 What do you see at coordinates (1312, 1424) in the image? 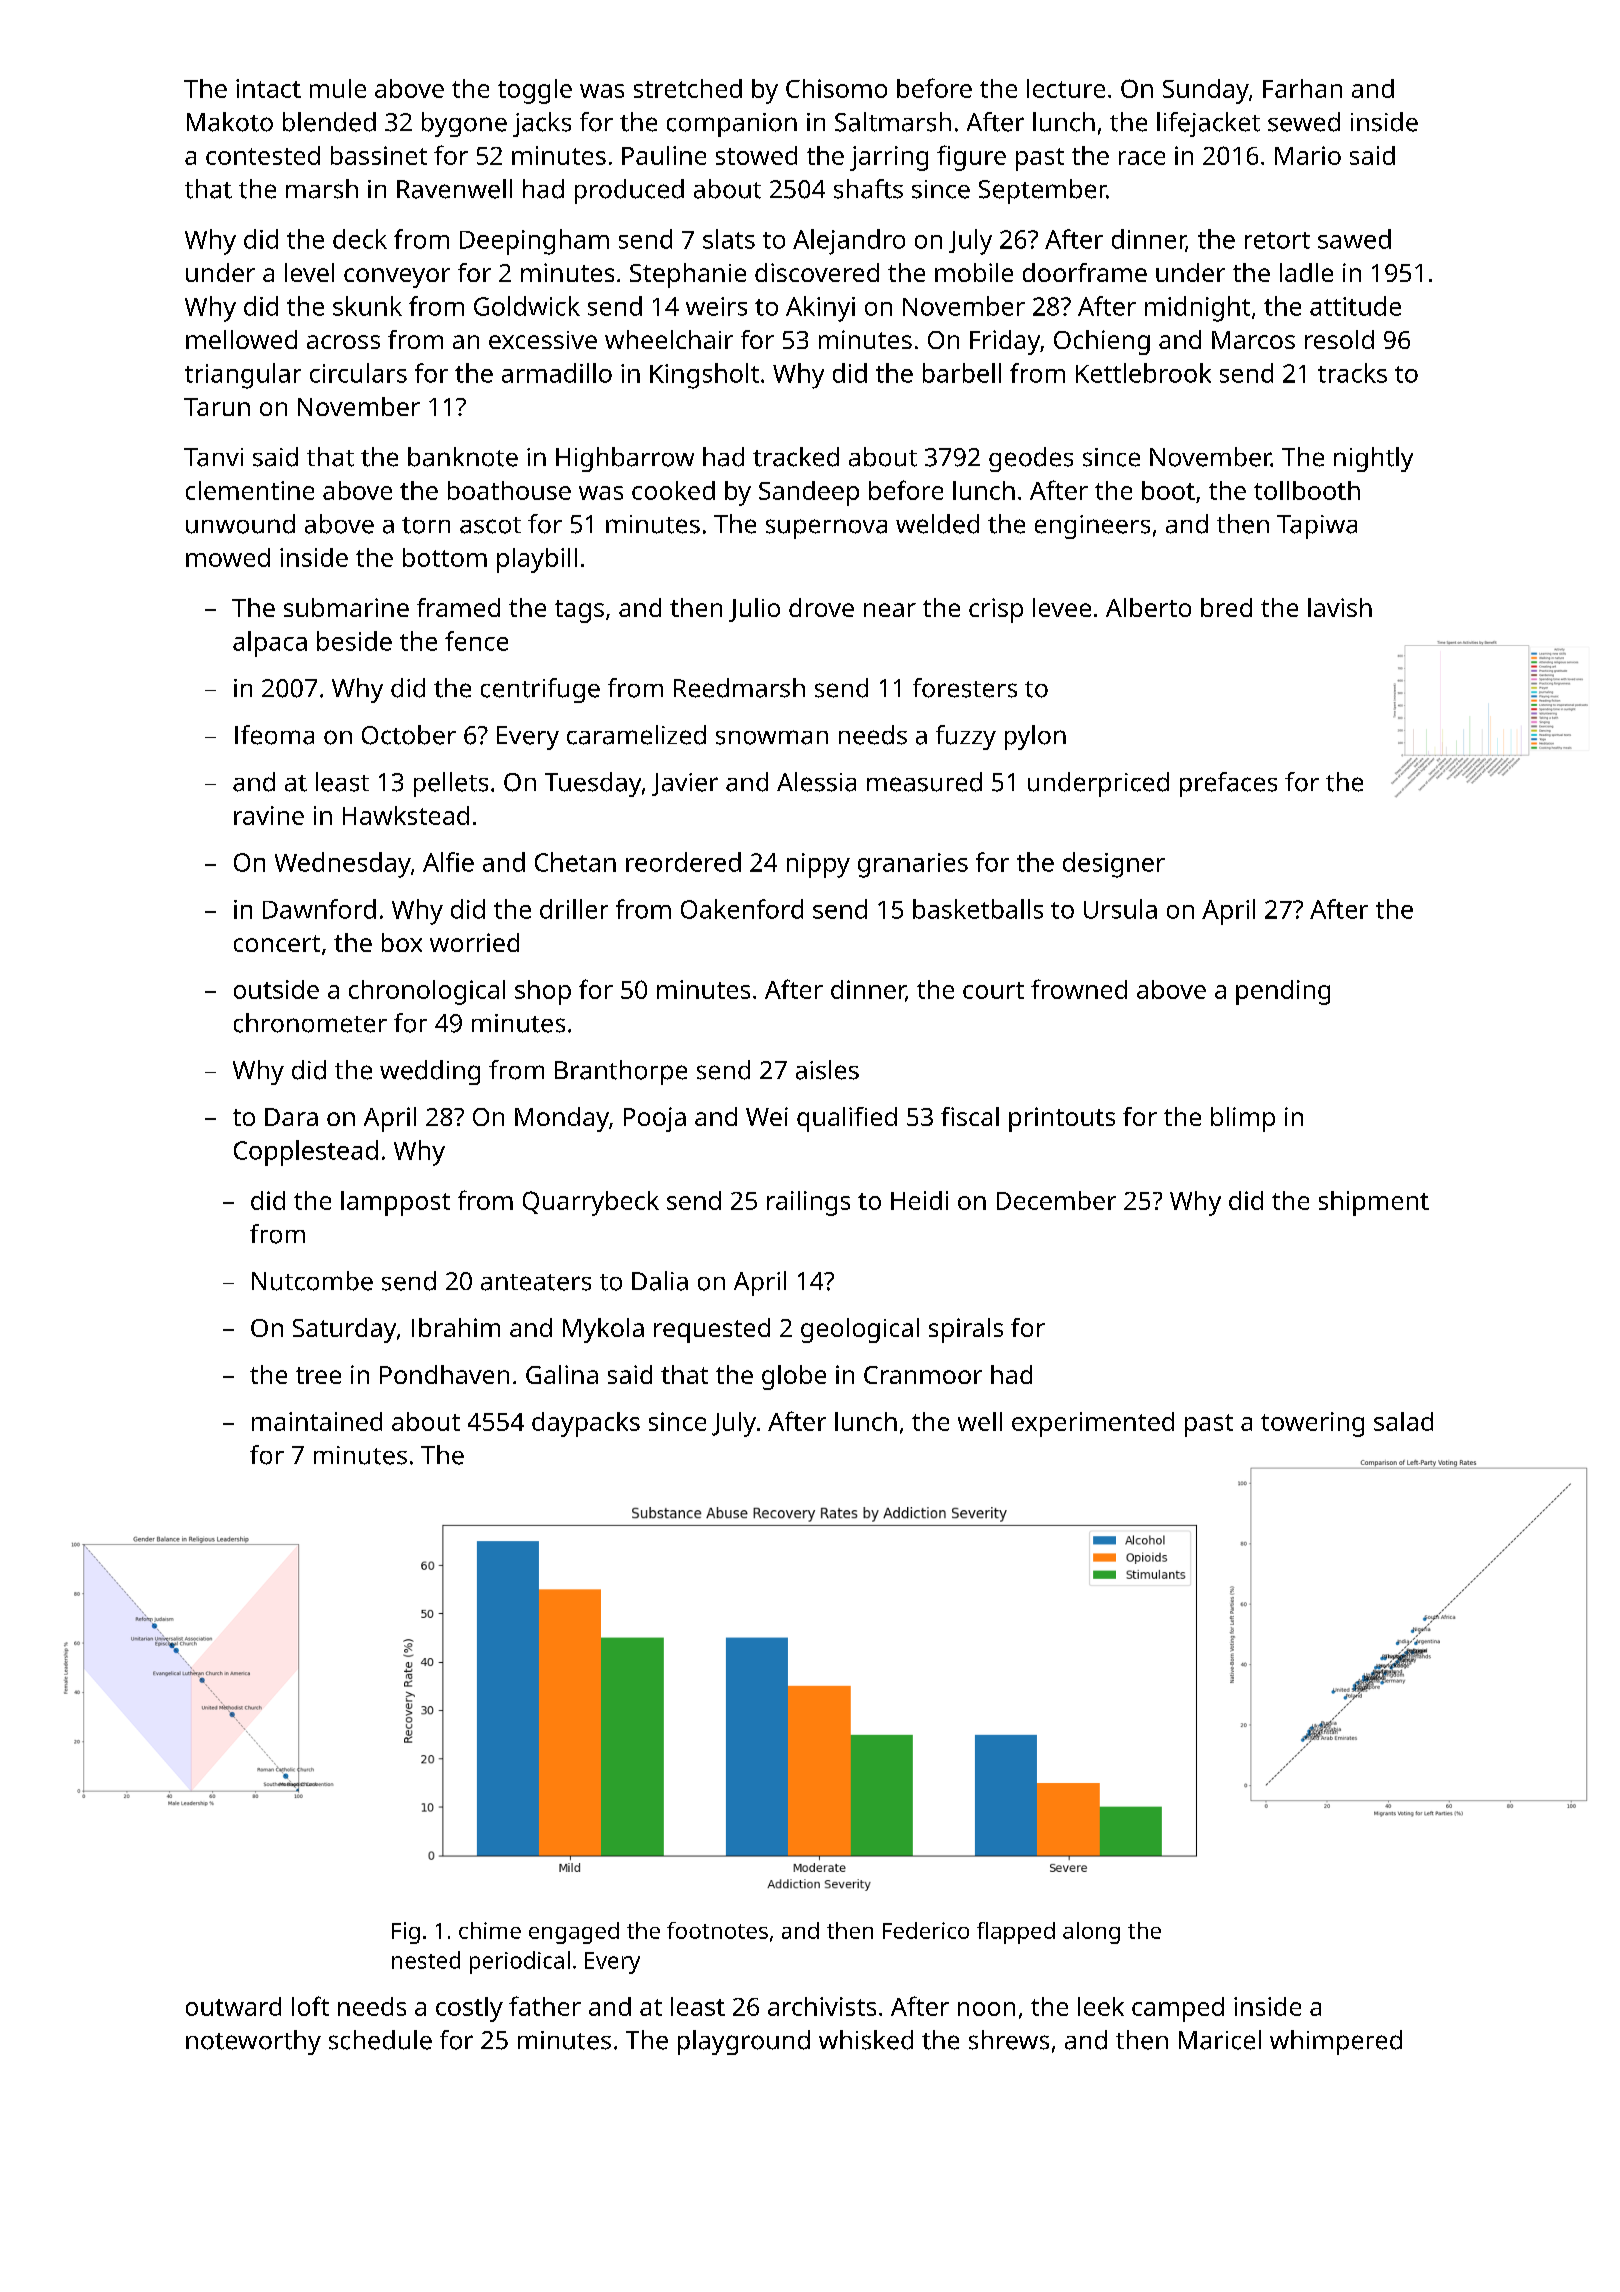
I see `towering` at bounding box center [1312, 1424].
